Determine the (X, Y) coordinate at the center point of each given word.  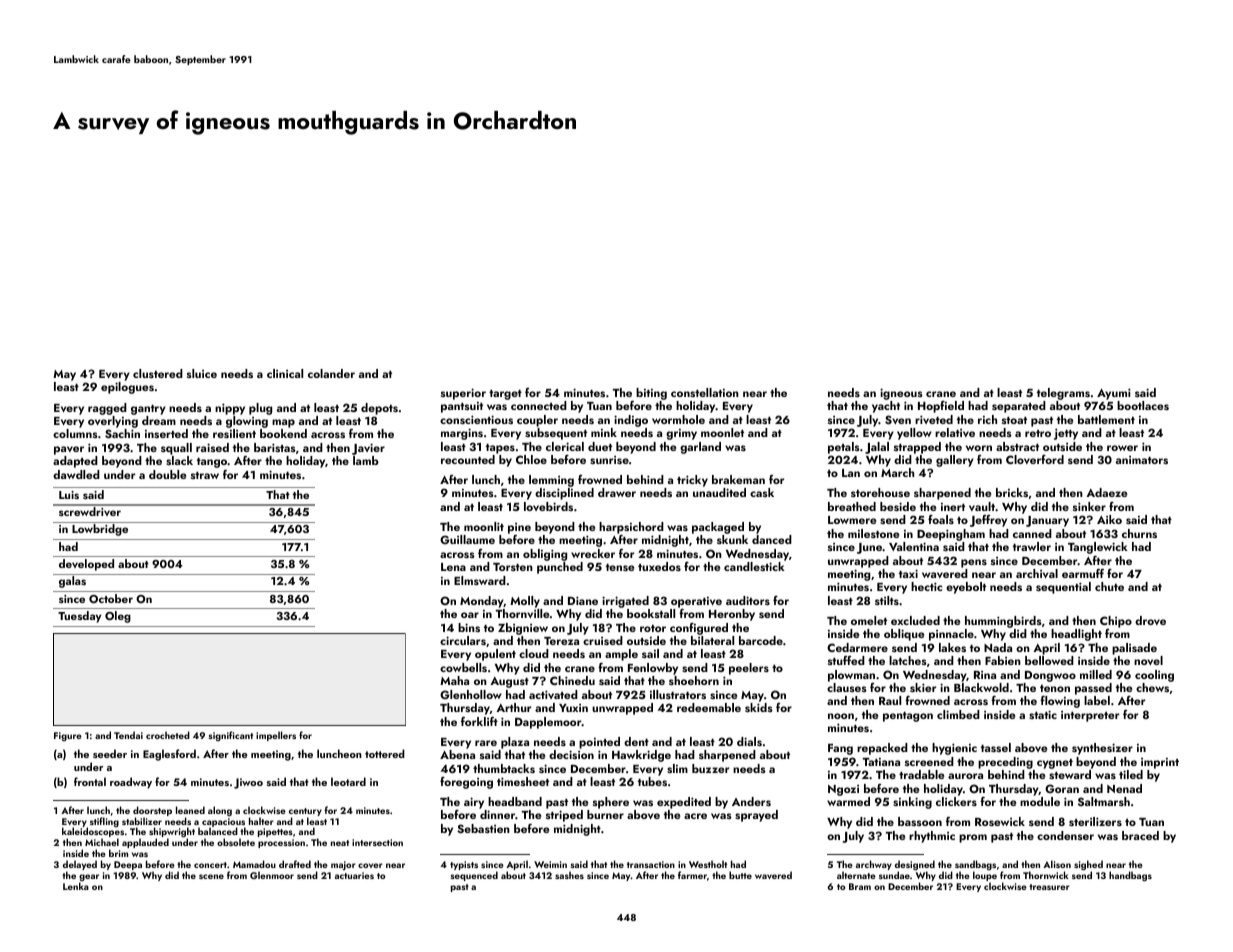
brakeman (738, 479)
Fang (840, 749)
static (1043, 714)
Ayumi (1114, 394)
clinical (285, 373)
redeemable (709, 707)
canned (1032, 533)
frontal (90, 781)
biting (651, 394)
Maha (454, 680)
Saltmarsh (1104, 801)
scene (211, 876)
